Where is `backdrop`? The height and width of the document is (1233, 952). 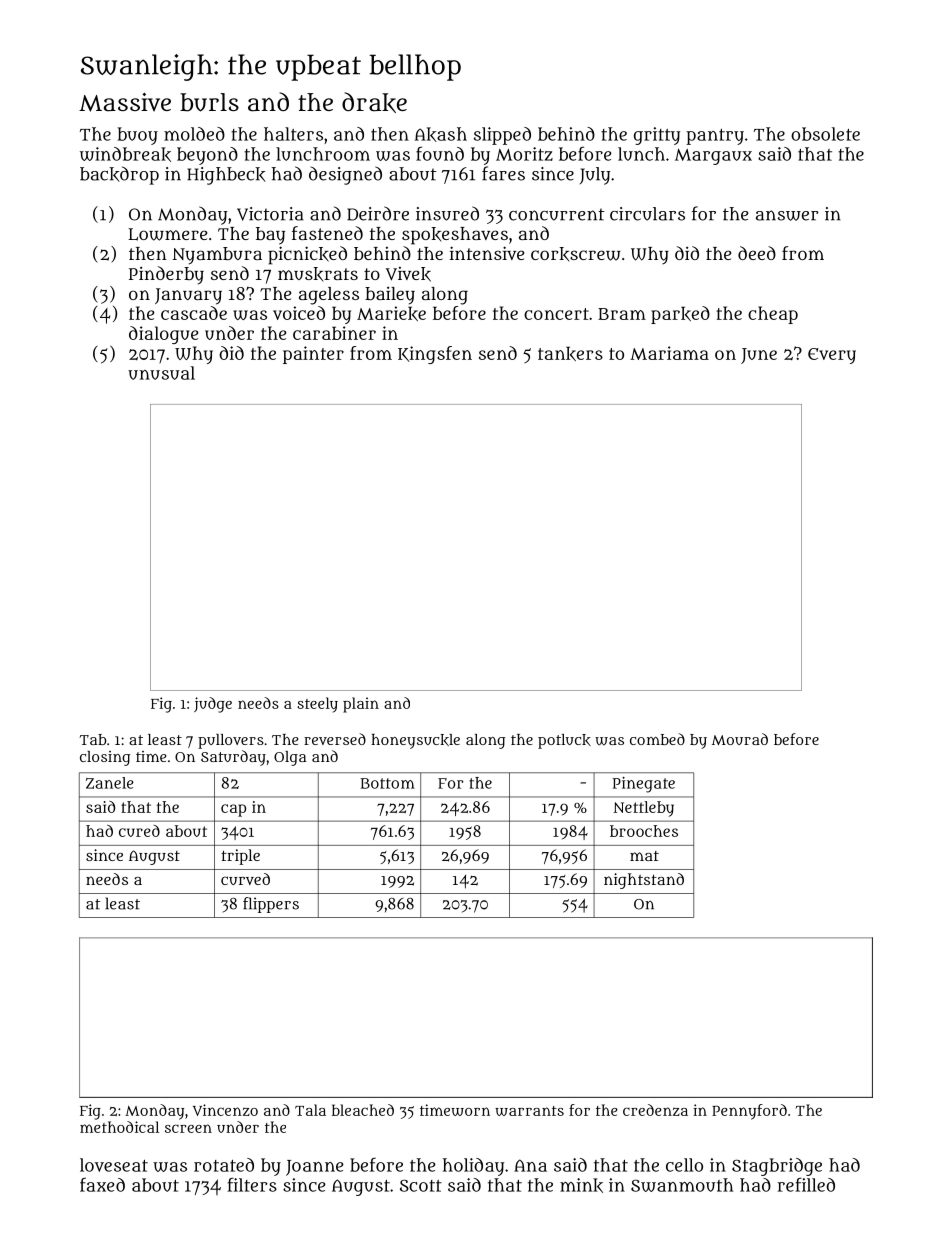 backdrop is located at coordinates (119, 175).
